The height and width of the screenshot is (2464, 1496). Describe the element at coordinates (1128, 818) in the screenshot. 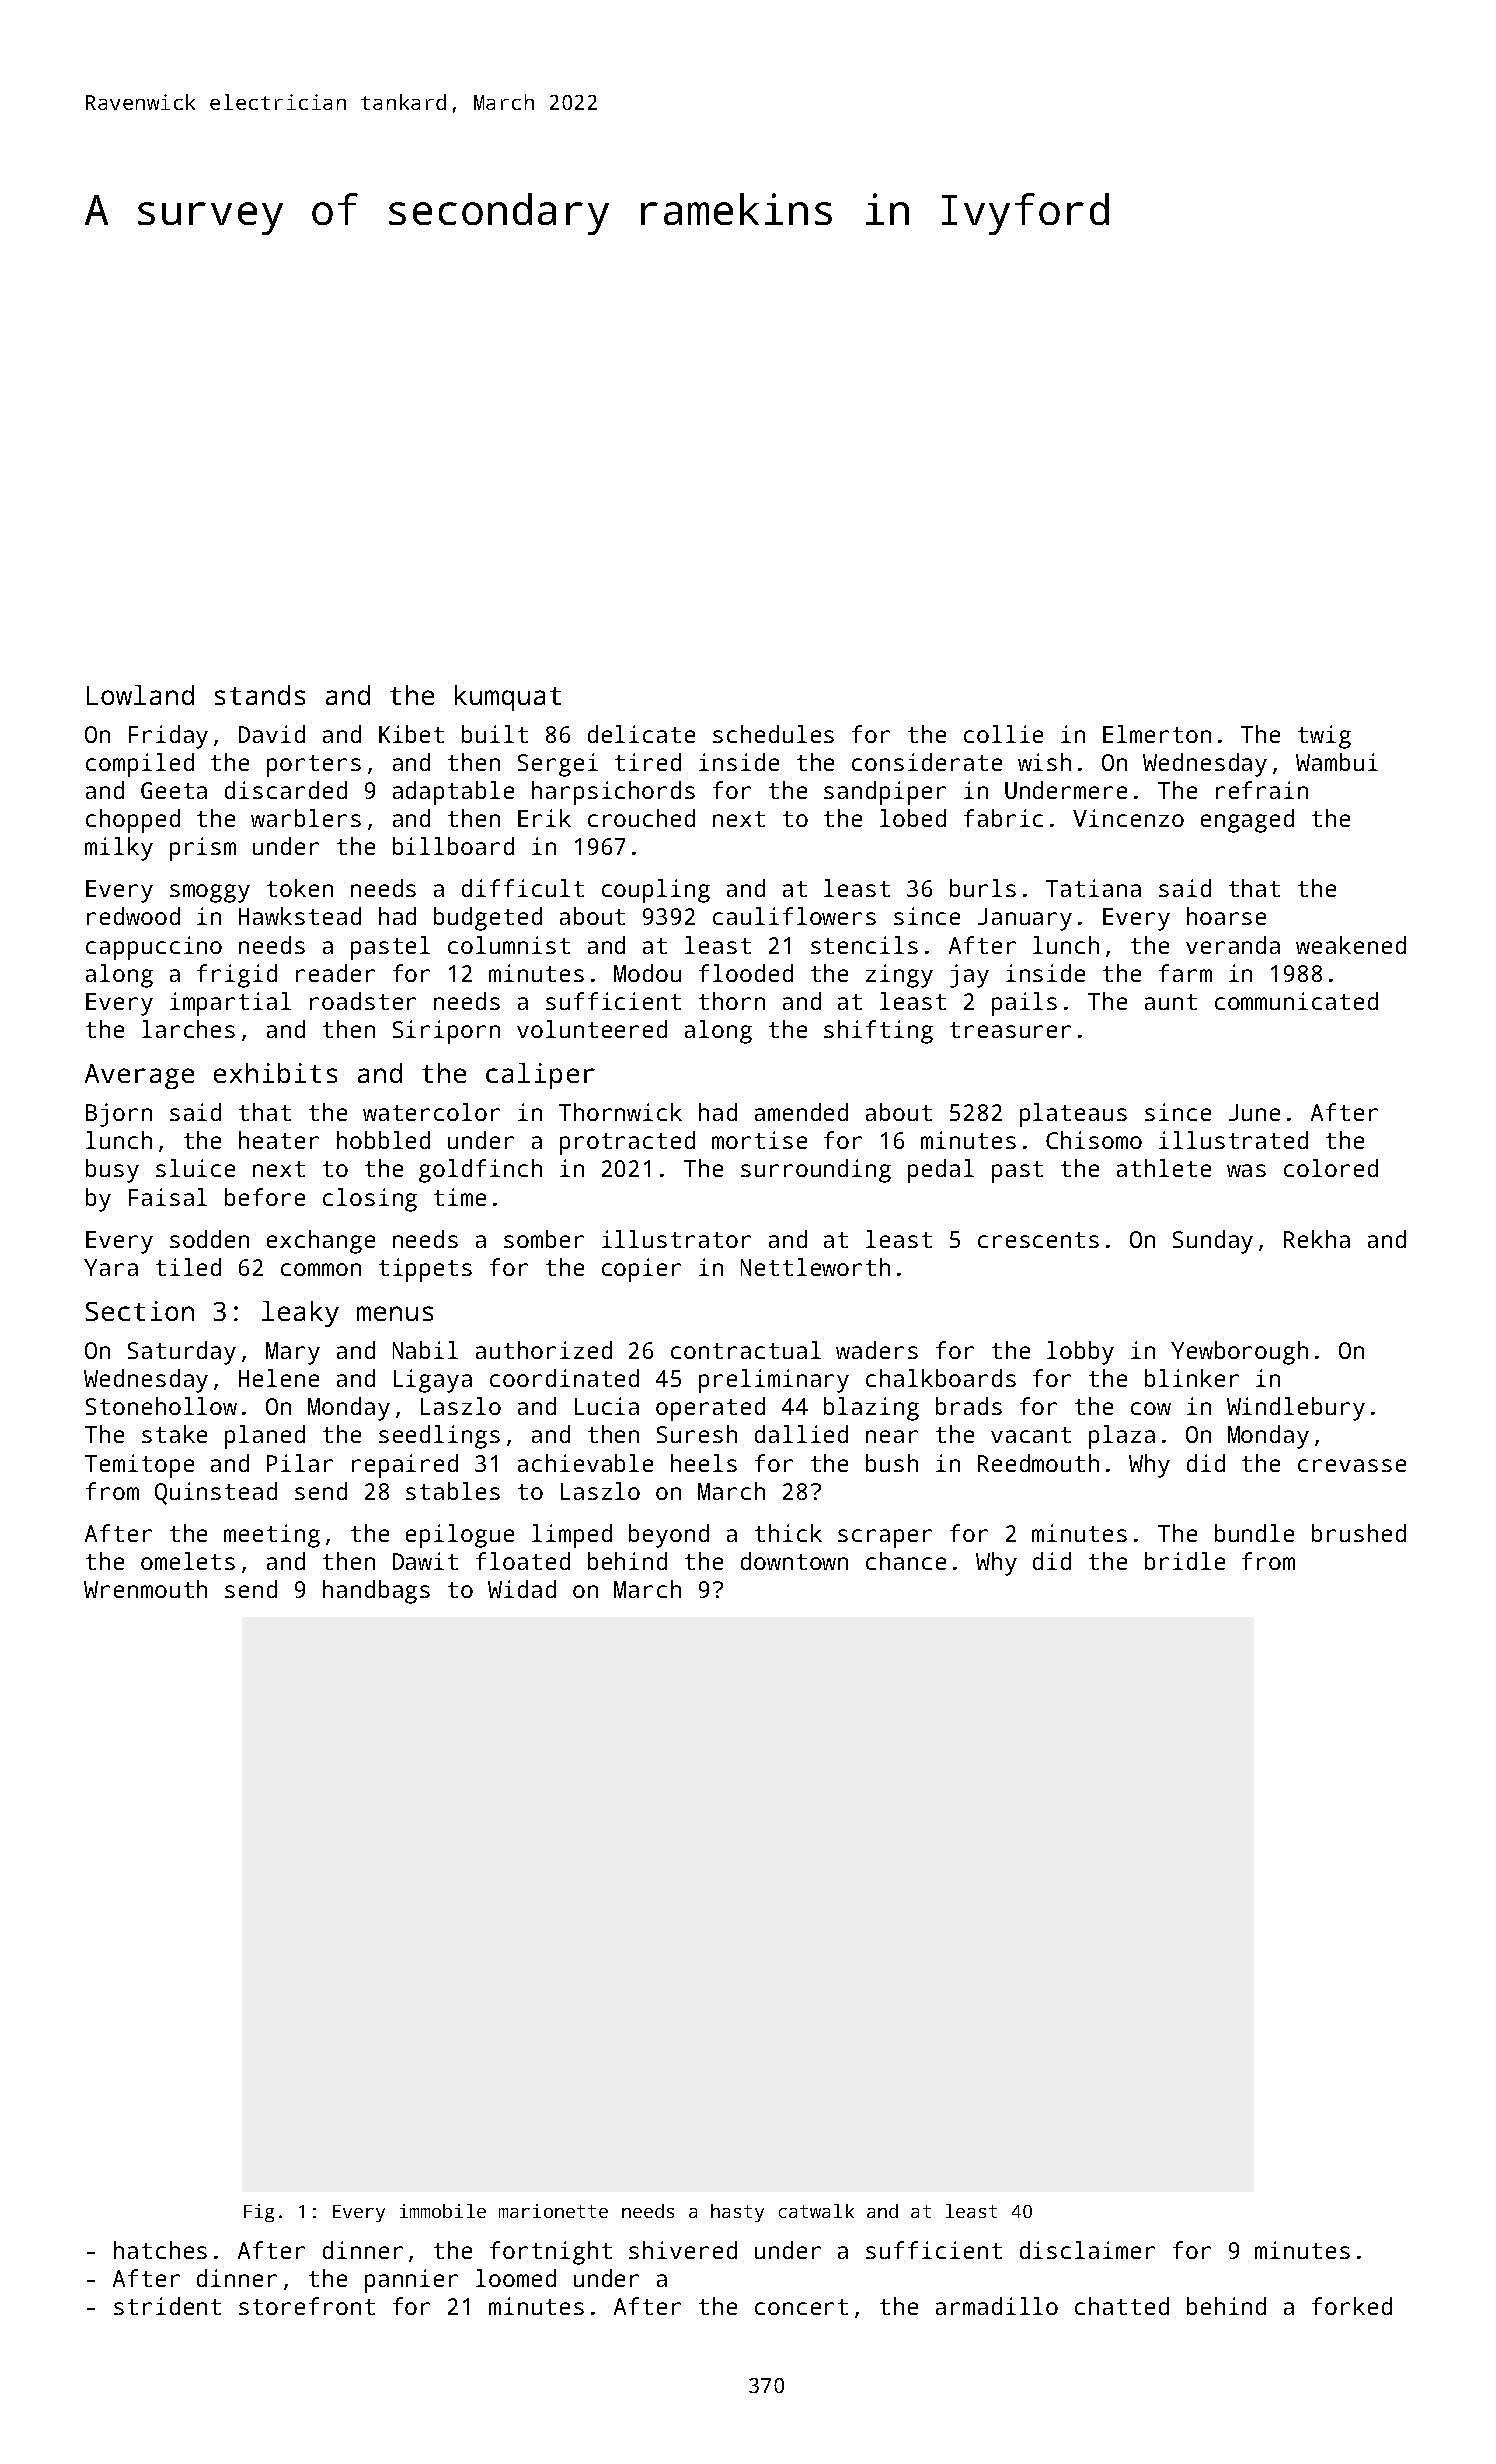

I see `Vincenzo` at that location.
